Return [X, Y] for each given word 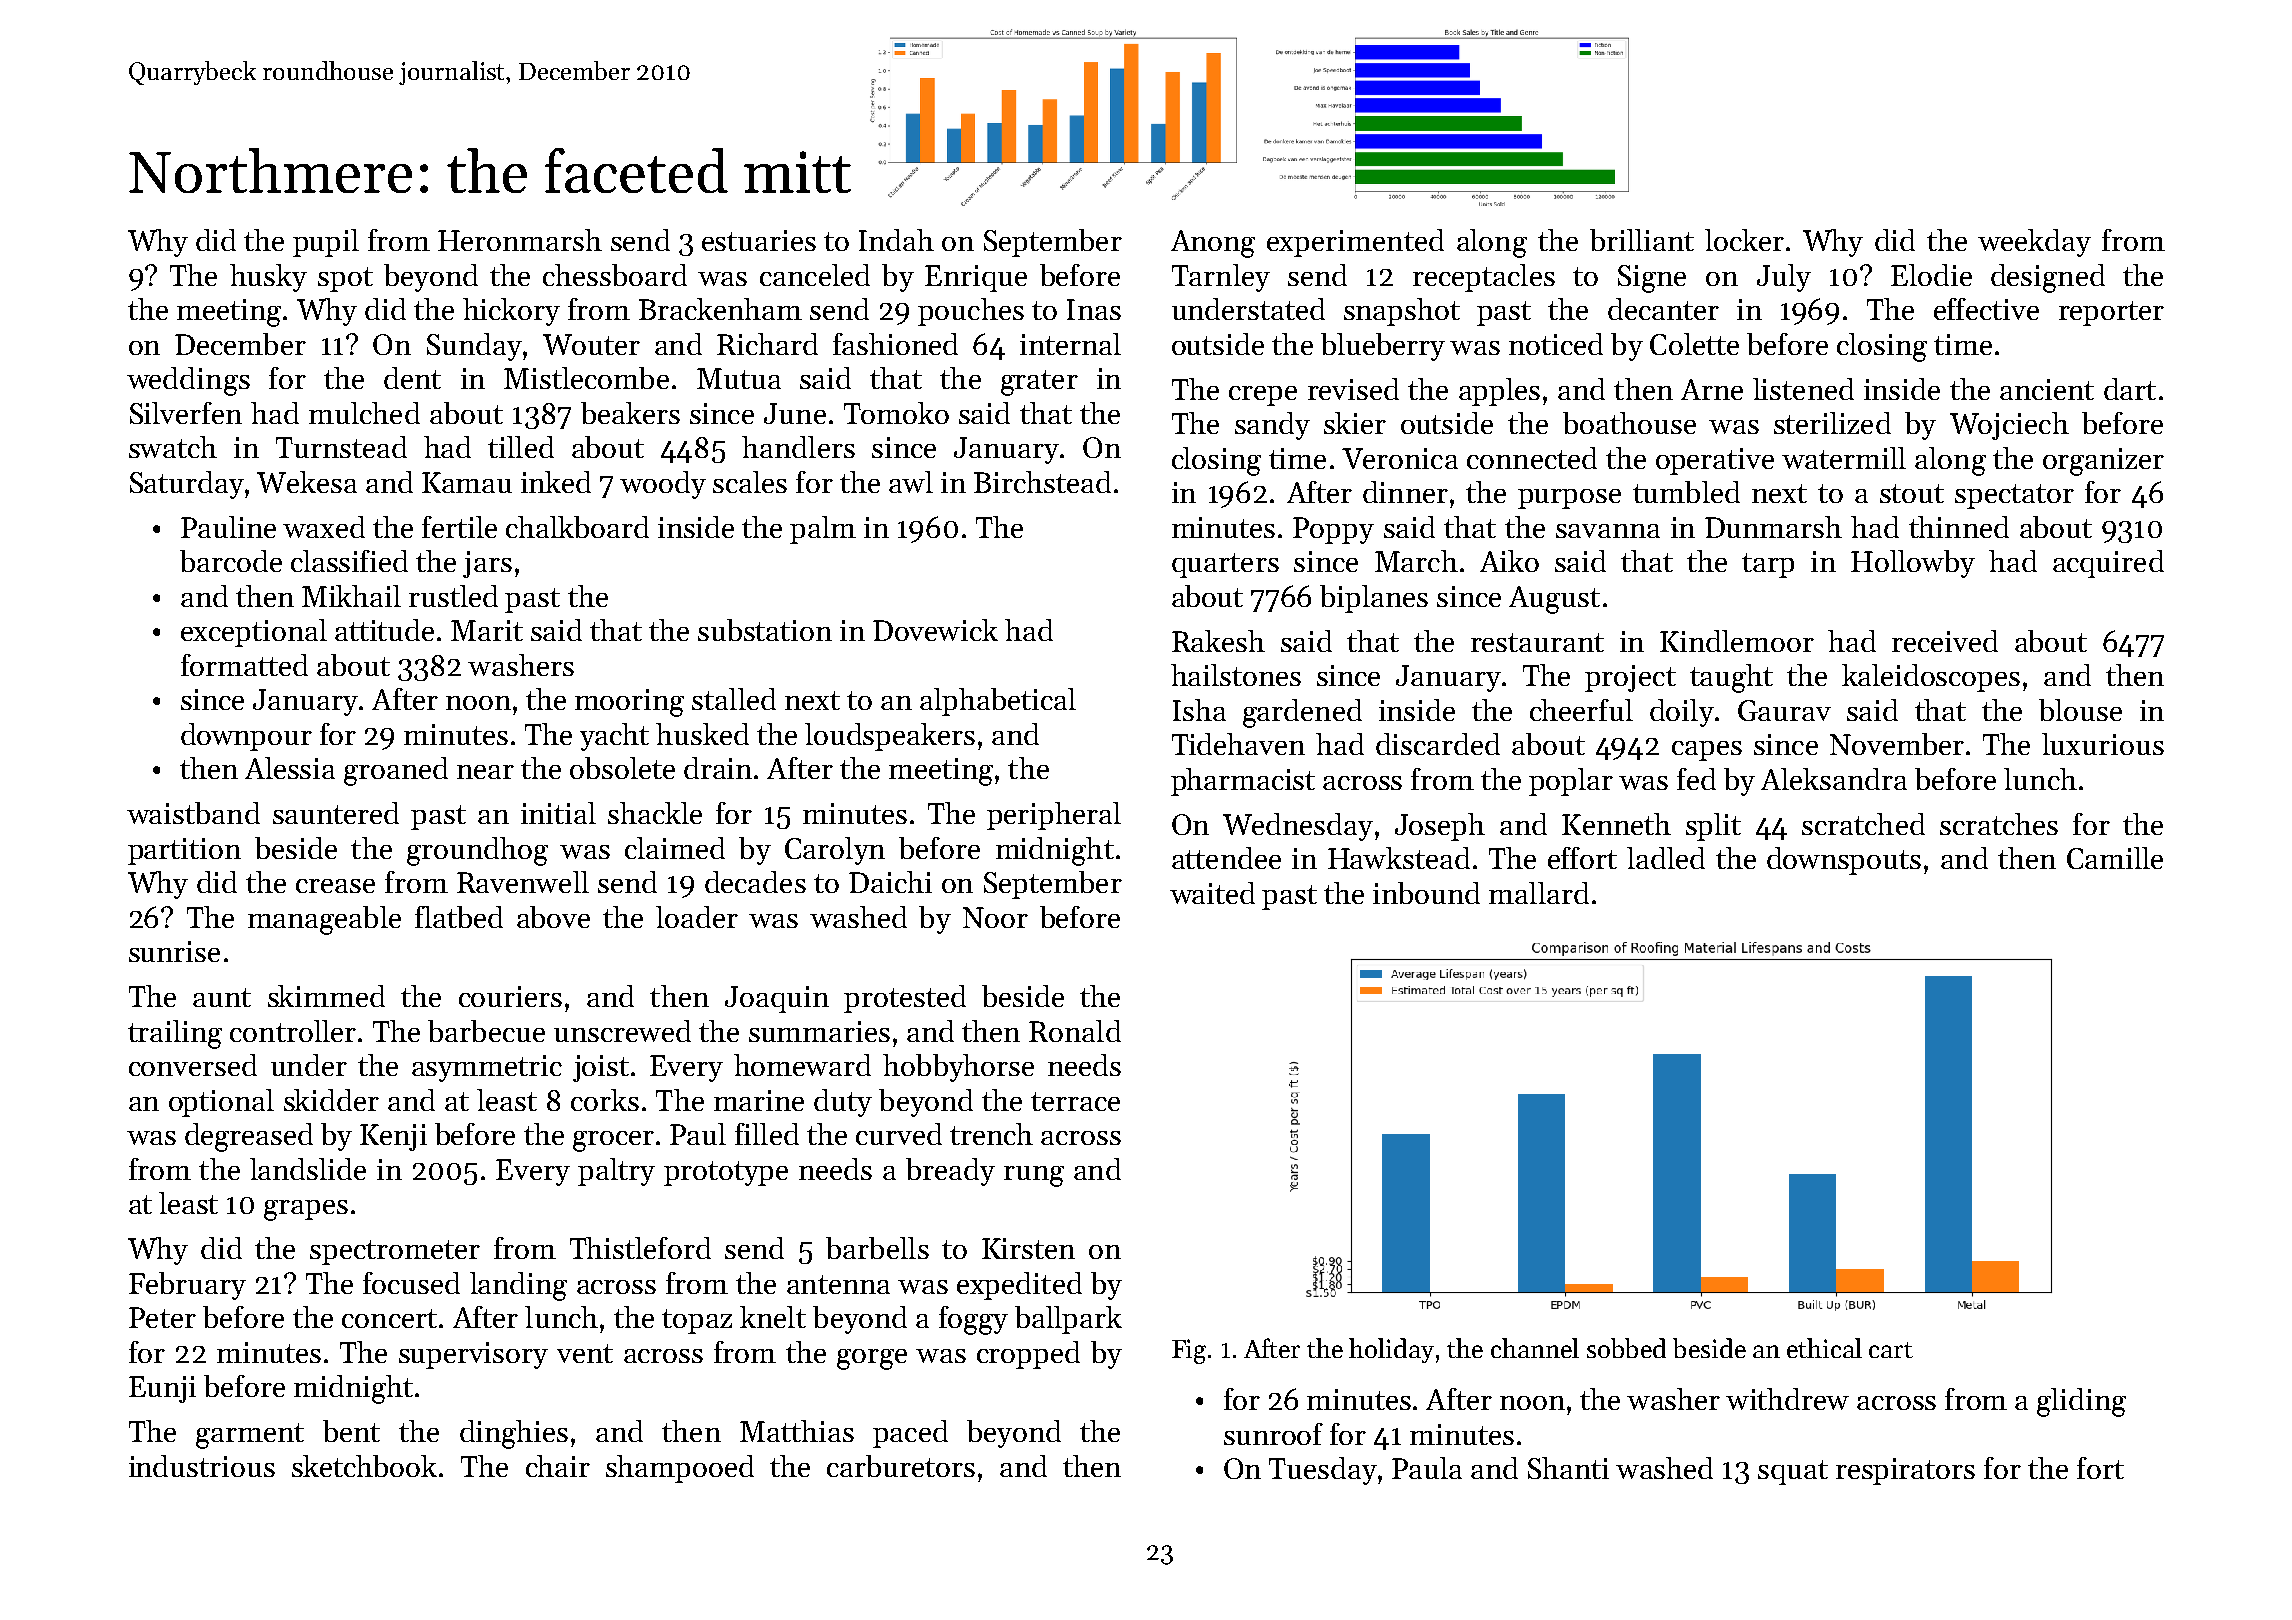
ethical [1824, 1348]
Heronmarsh [520, 240]
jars [487, 564]
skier [1355, 423]
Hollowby [1913, 564]
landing [518, 1286]
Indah [896, 240]
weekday [2034, 243]
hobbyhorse [958, 1068]
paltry [616, 1172]
